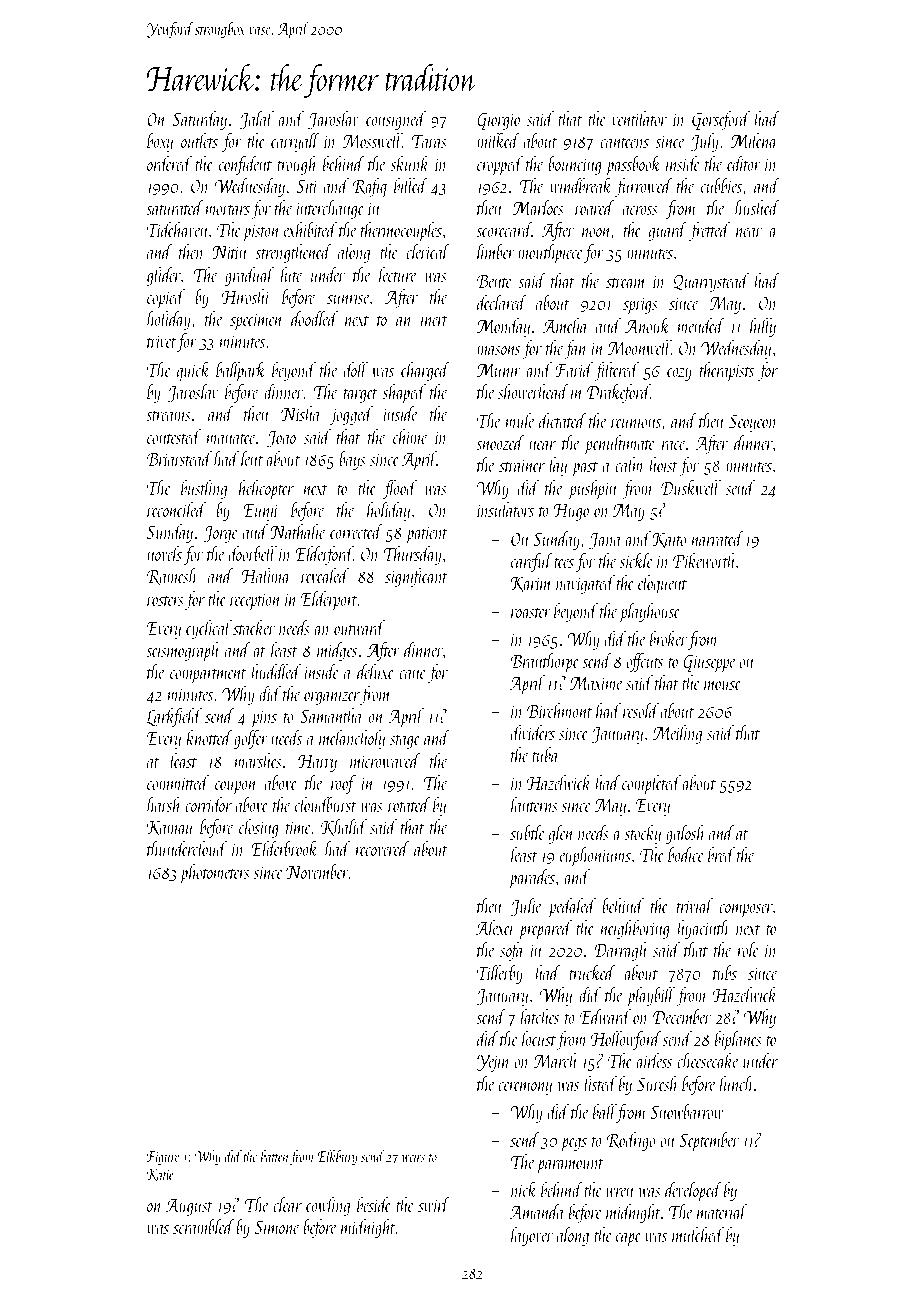  I want to click on pins, so click(264, 719).
